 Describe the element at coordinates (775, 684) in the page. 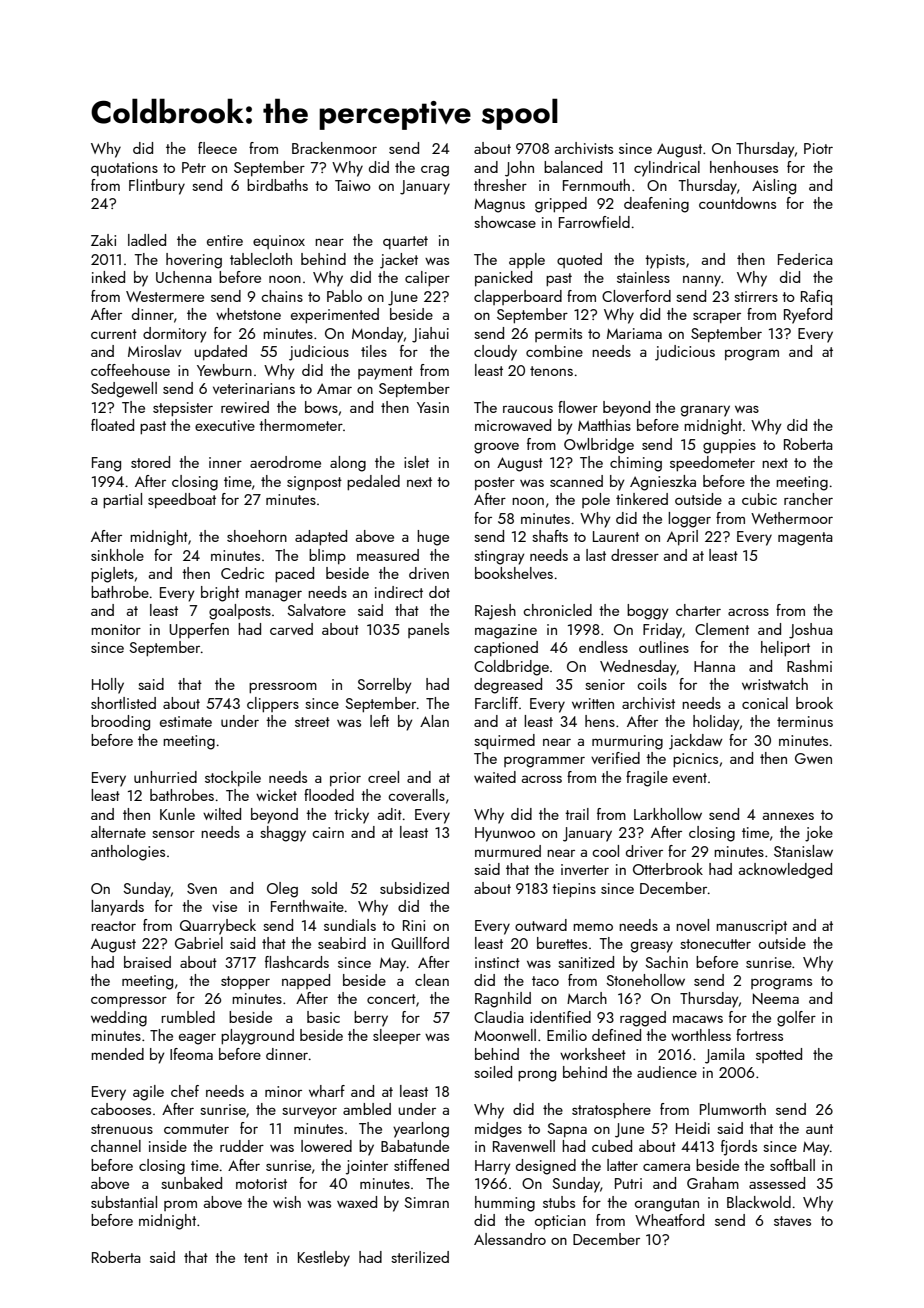

I see `wristwatch` at that location.
